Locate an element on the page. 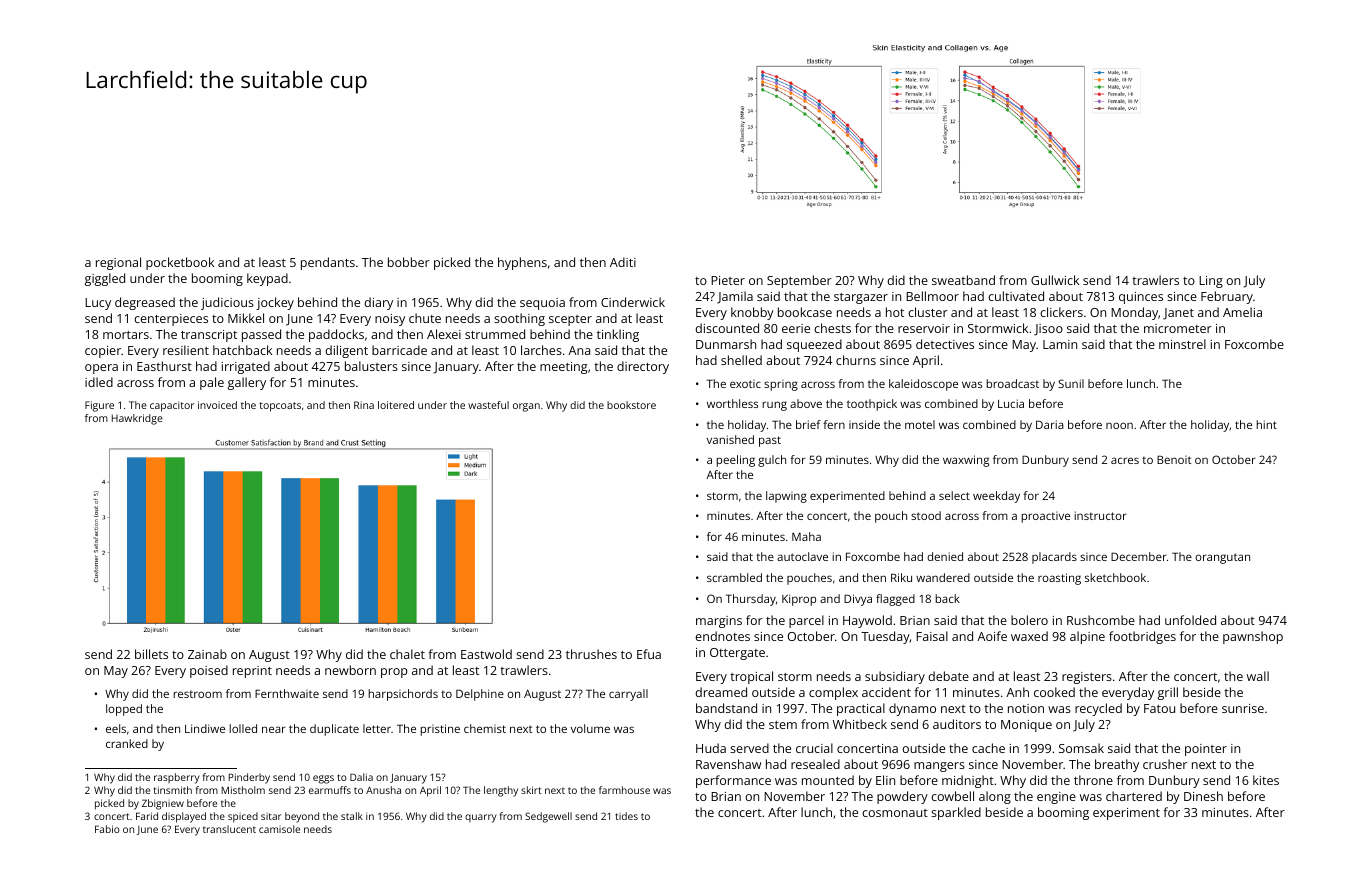 This page has height=887, width=1372. roasting is located at coordinates (1059, 579).
